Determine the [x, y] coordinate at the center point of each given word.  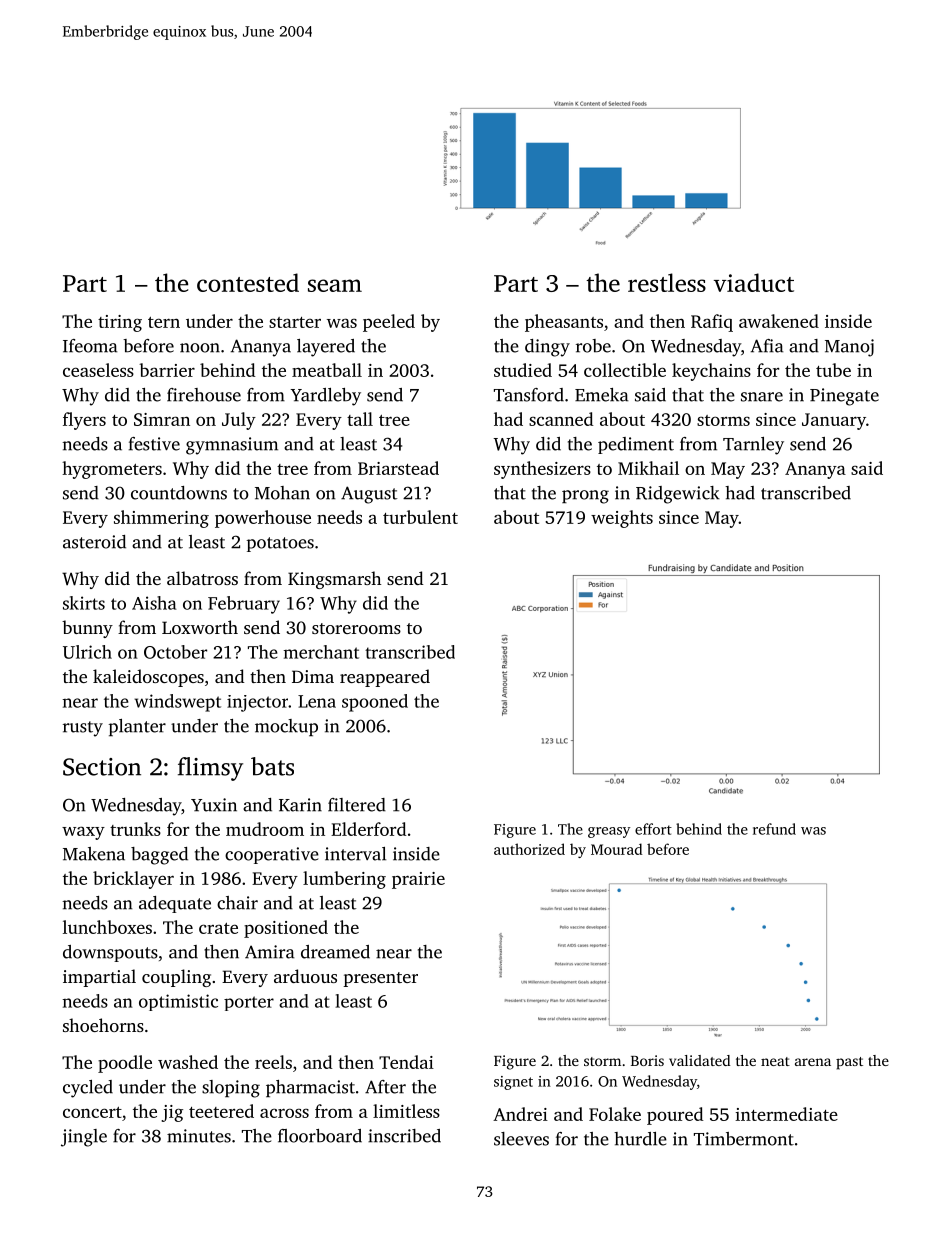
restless [667, 282]
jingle [84, 1138]
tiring [120, 323]
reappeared [385, 678]
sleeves [521, 1139]
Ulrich [87, 652]
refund [774, 829]
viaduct [754, 282]
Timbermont [744, 1139]
